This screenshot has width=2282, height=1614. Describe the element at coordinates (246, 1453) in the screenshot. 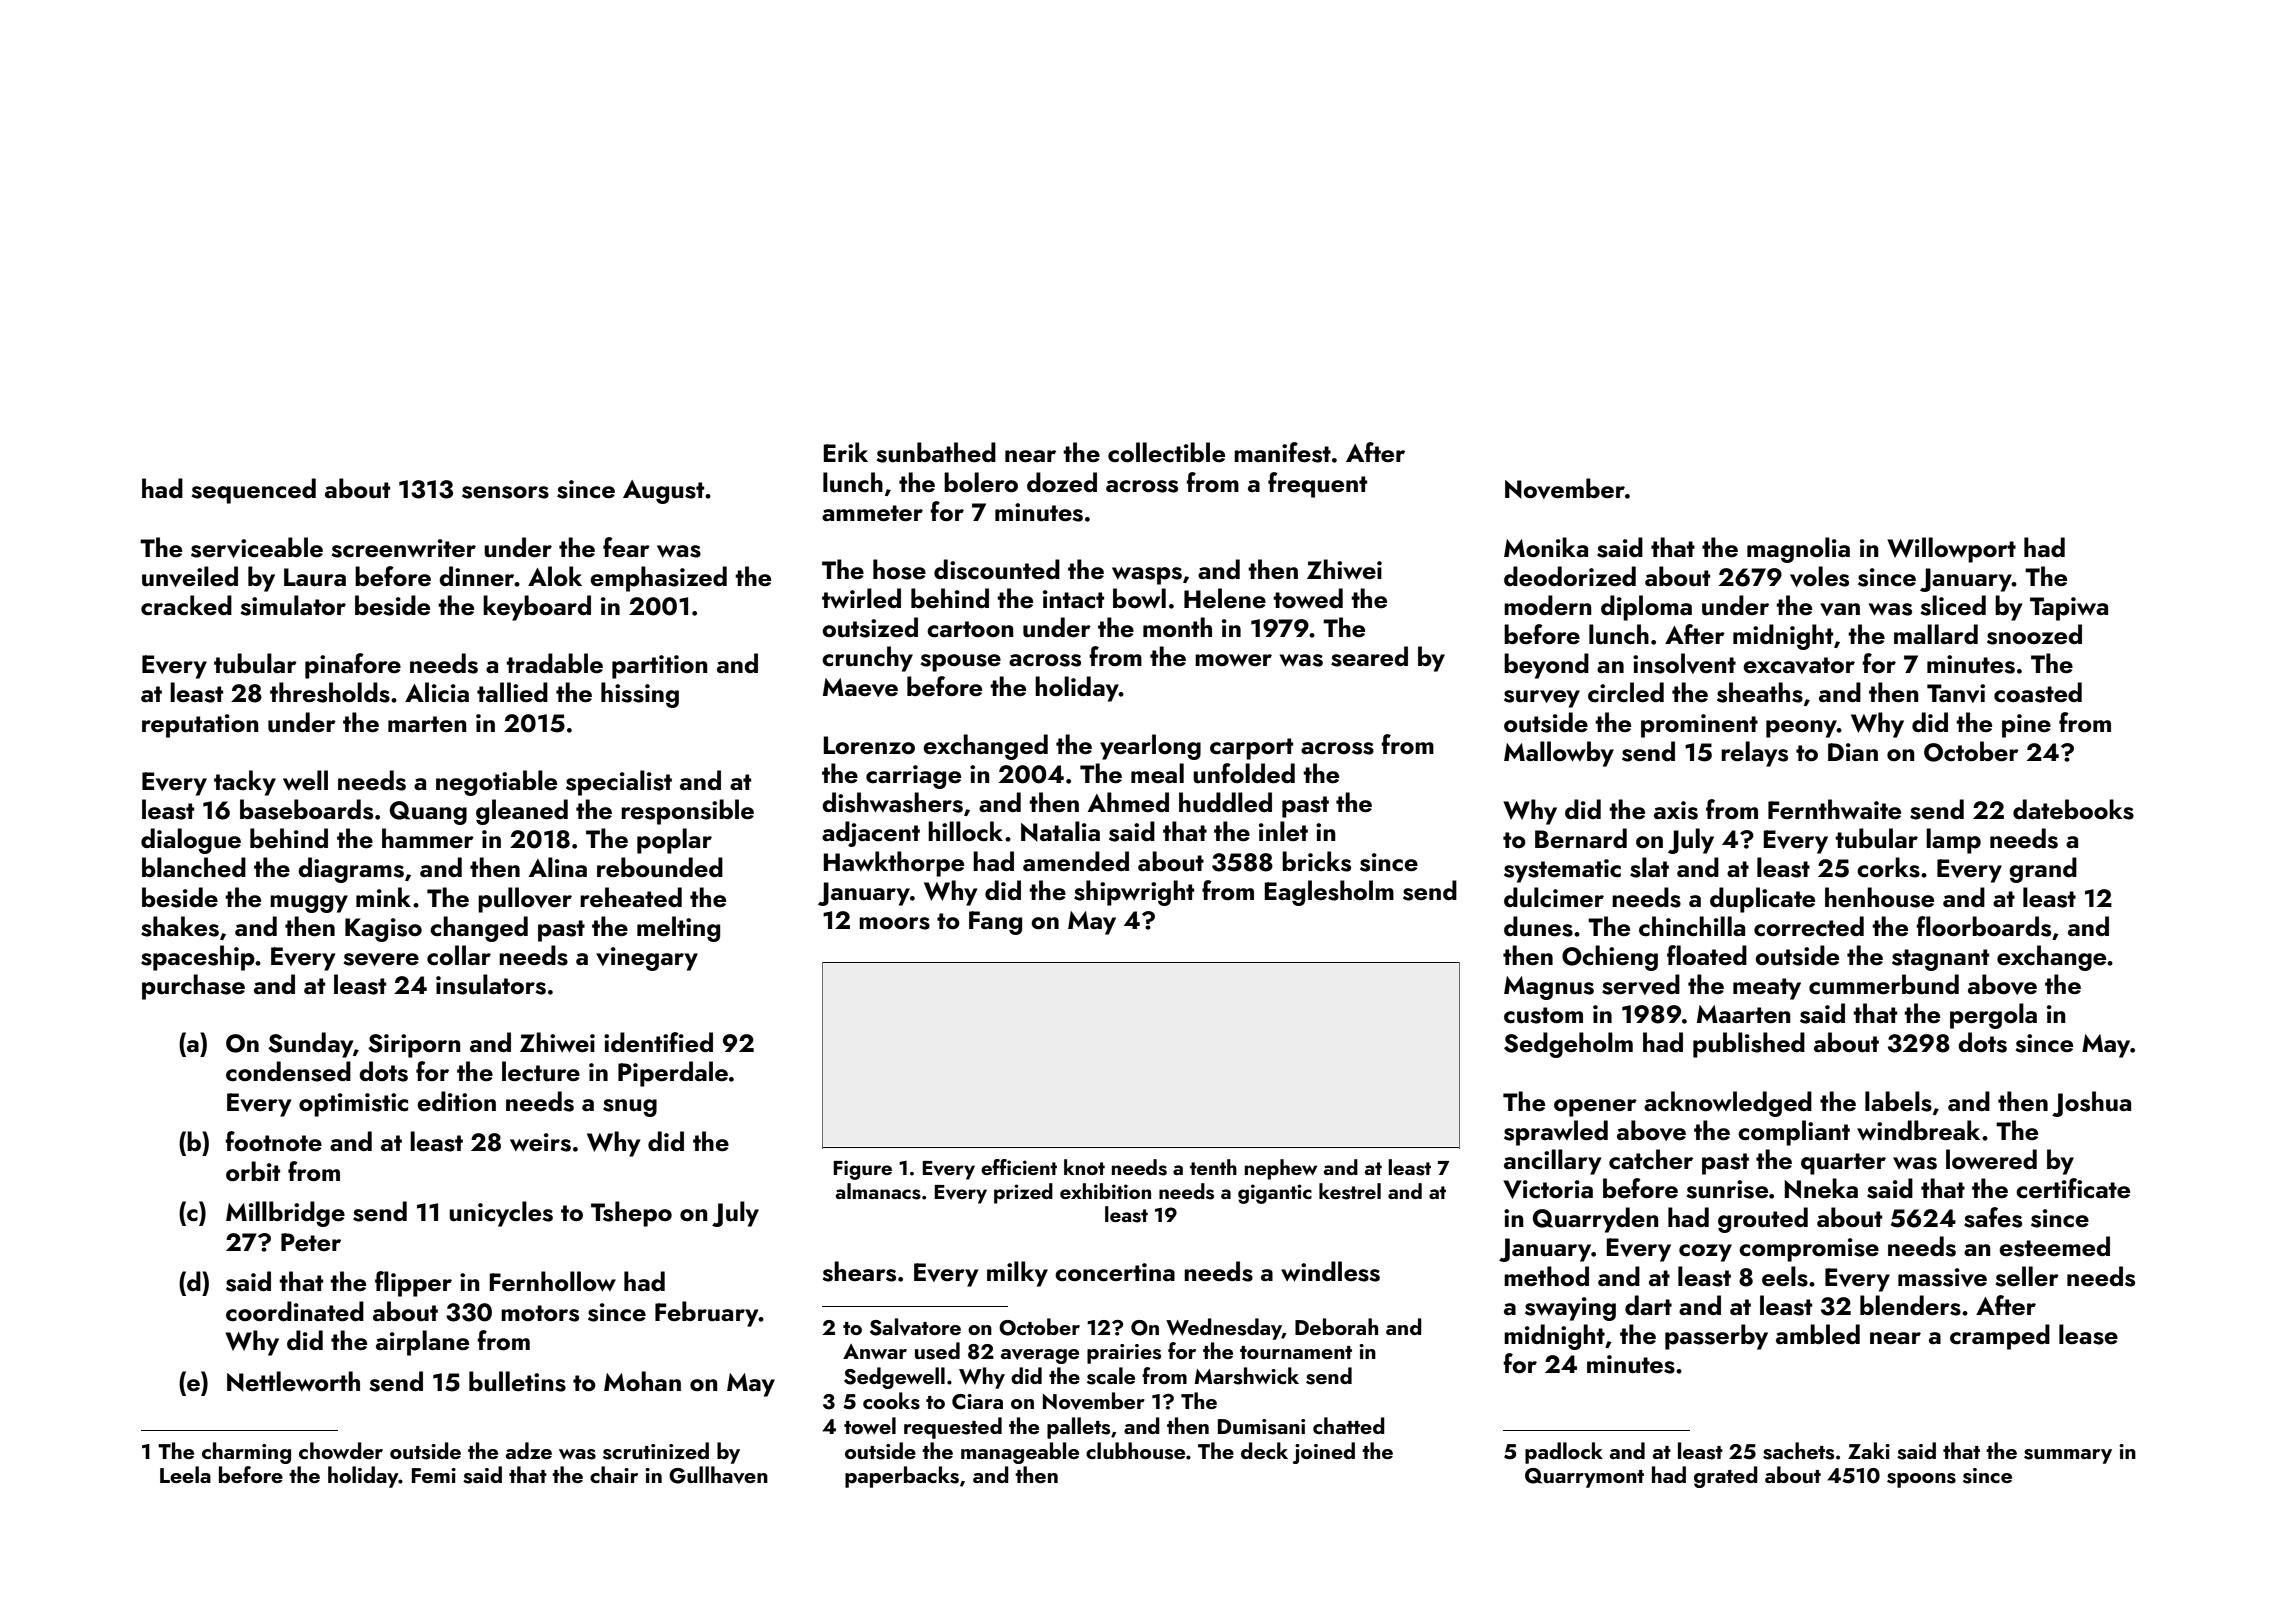

I see `charming` at that location.
